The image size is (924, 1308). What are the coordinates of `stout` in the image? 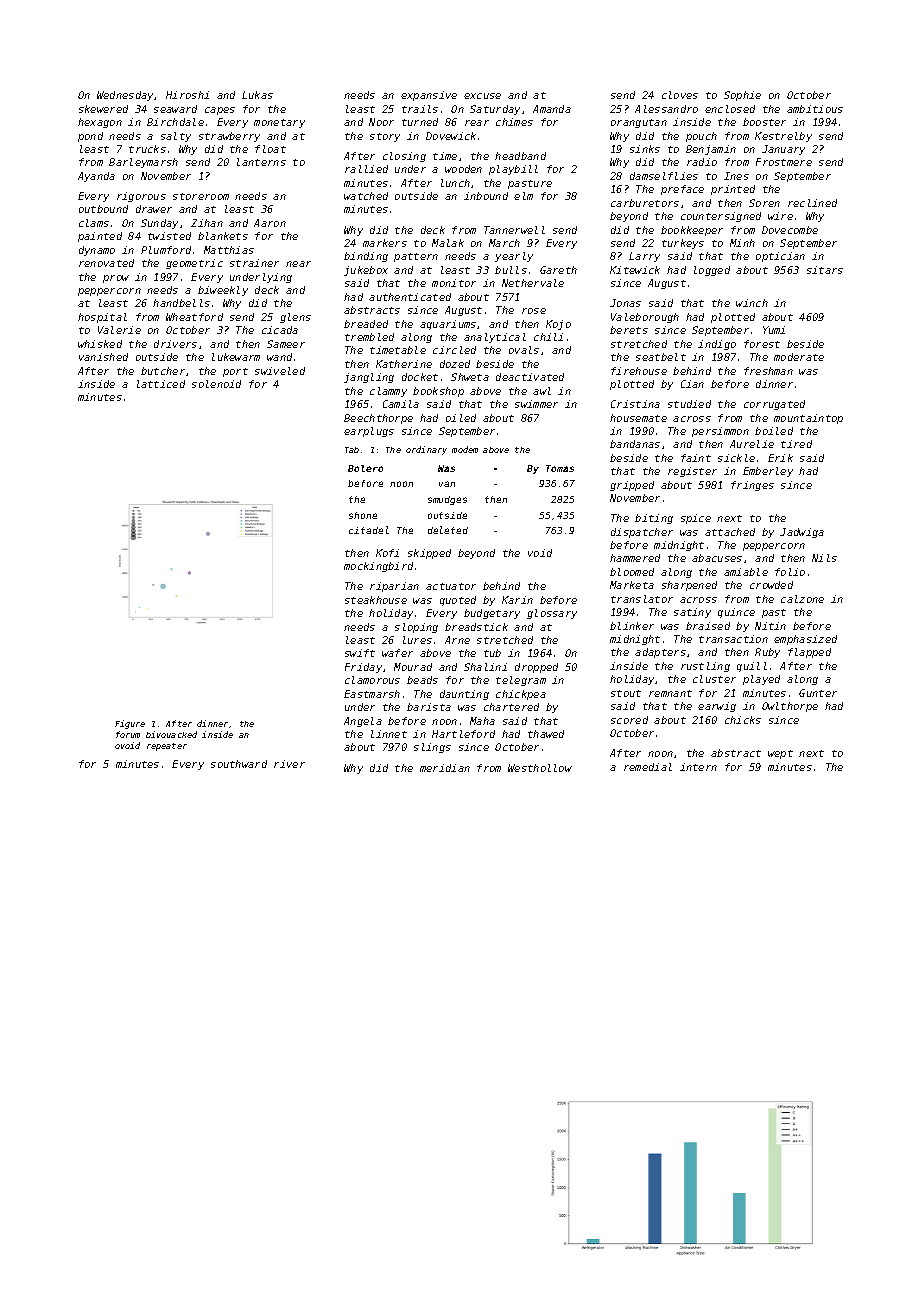 It's located at (626, 693).
